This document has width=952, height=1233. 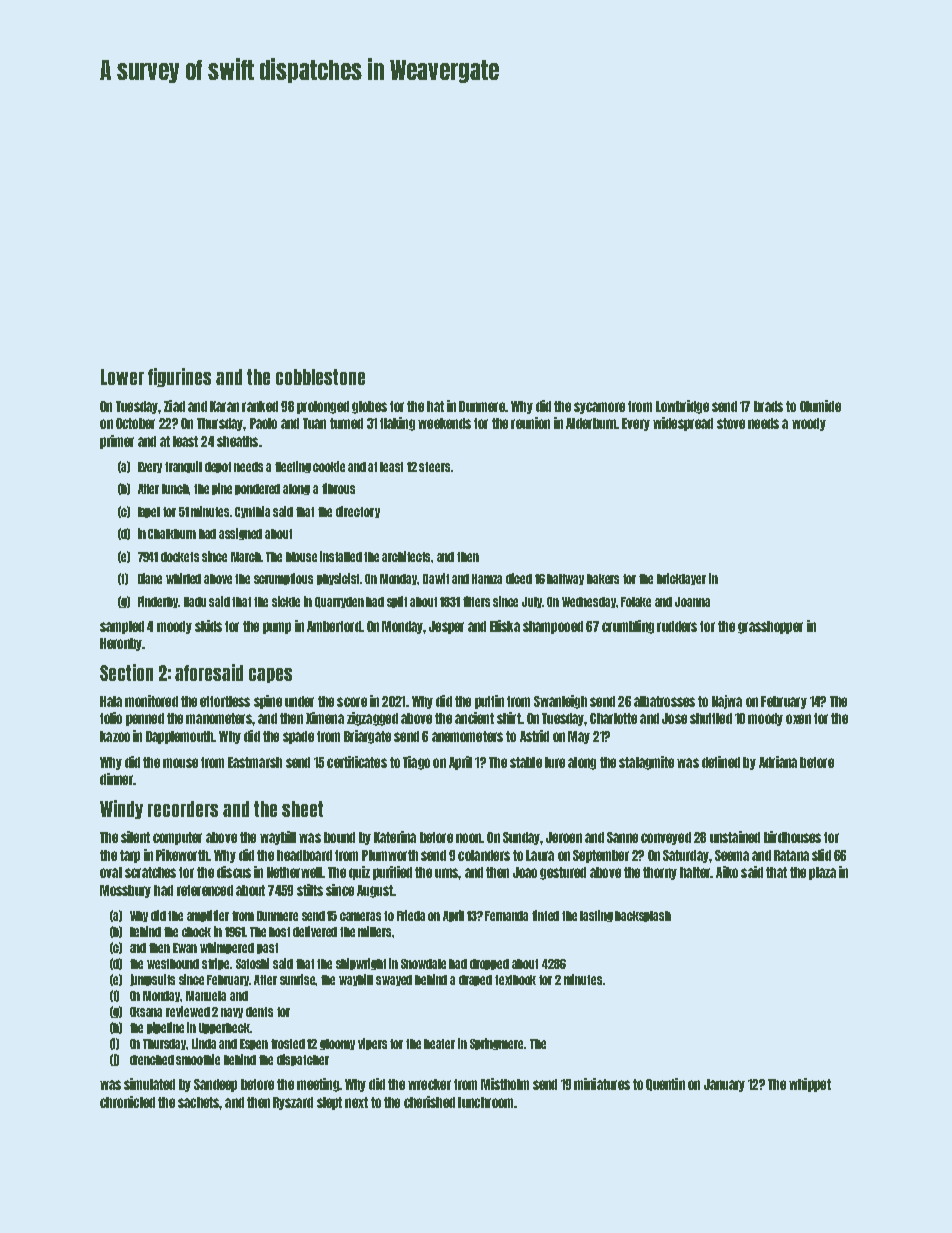 I want to click on diced, so click(x=519, y=578).
